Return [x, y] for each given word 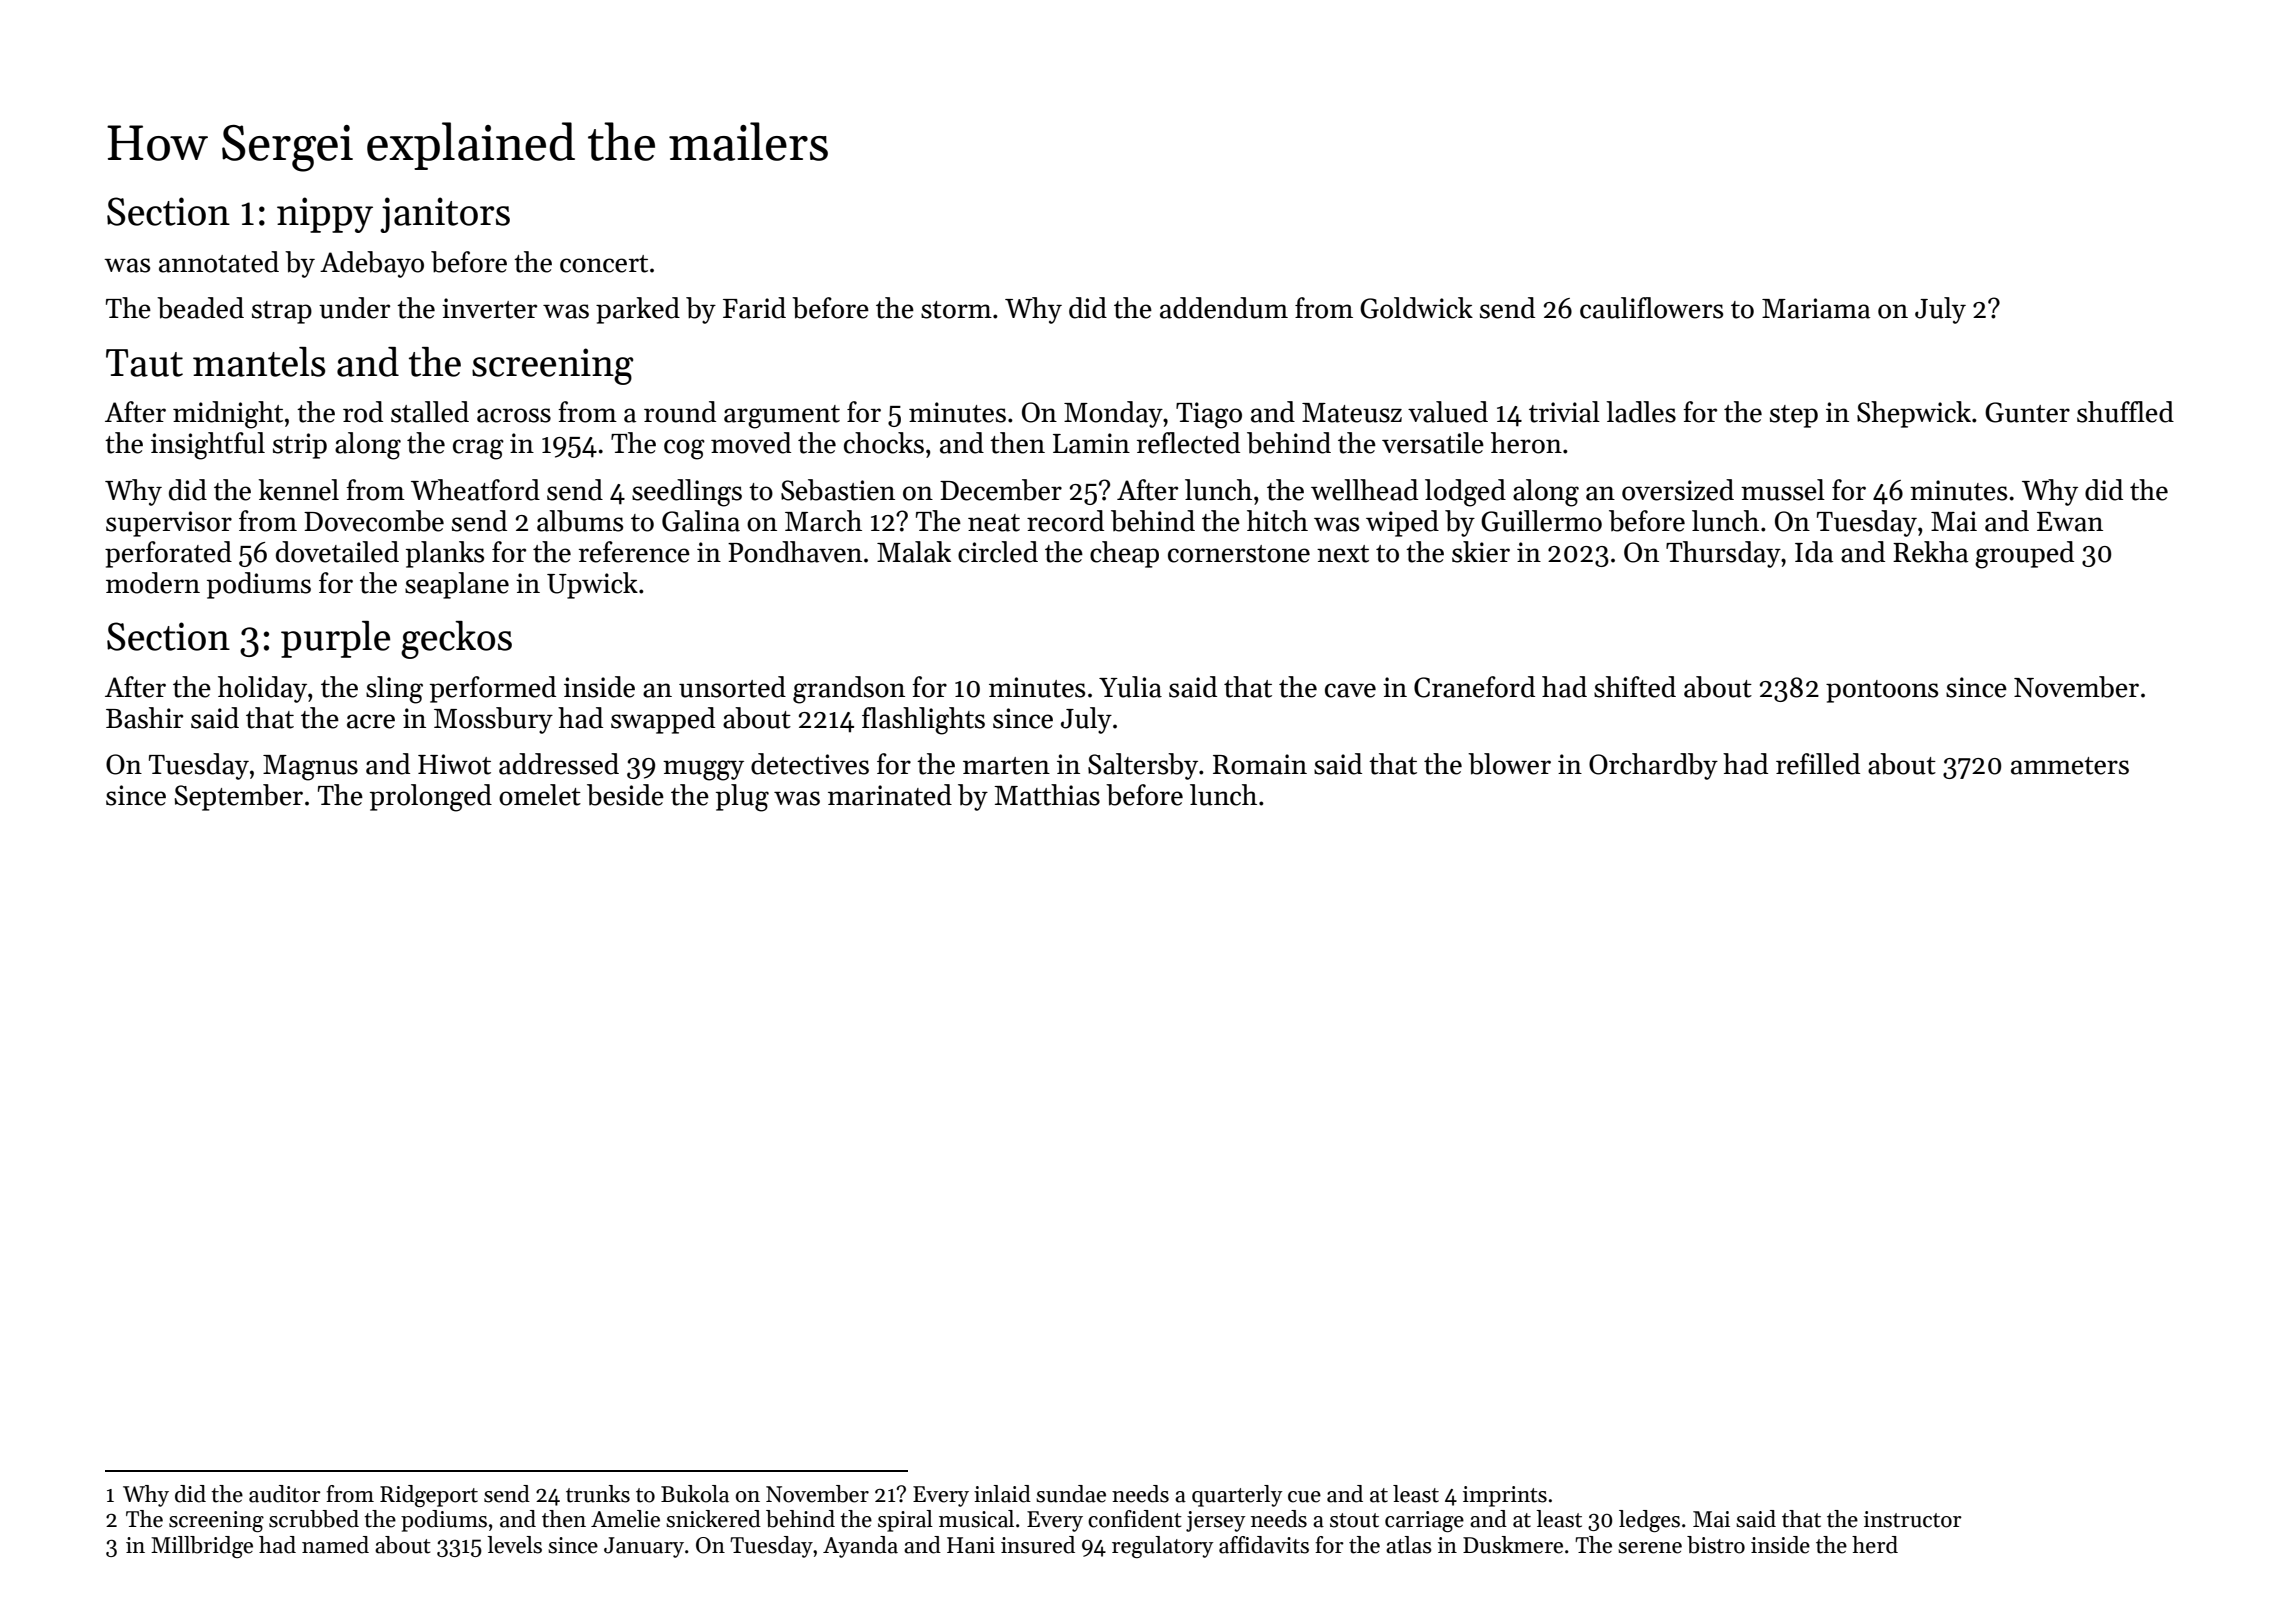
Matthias [1047, 795]
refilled [1818, 764]
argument [782, 417]
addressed [559, 764]
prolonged [431, 798]
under [354, 308]
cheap [1124, 554]
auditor [285, 1494]
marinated [890, 795]
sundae [1071, 1494]
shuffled [2125, 412]
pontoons [1882, 691]
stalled [430, 412]
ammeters [2070, 766]
